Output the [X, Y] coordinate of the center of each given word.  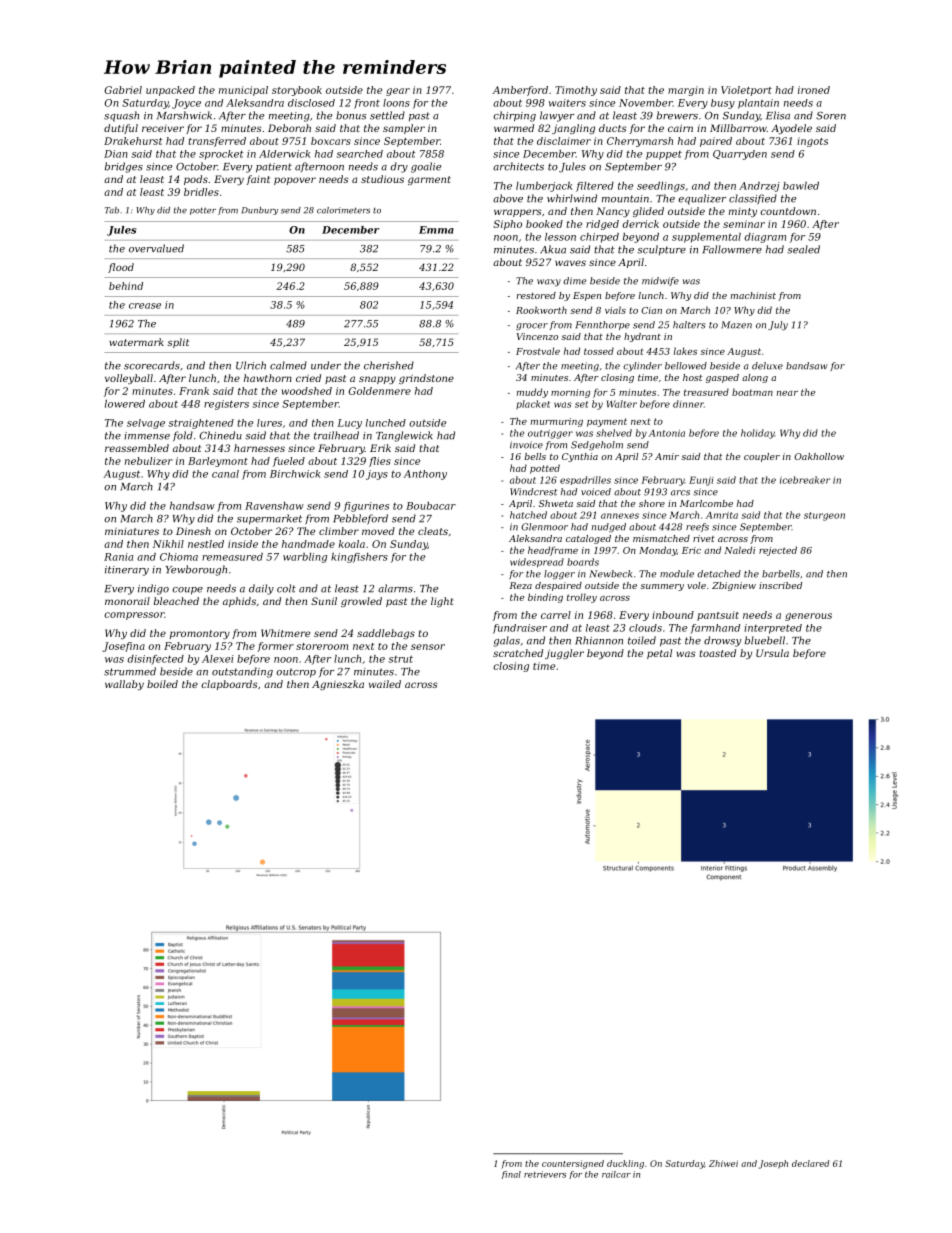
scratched [518, 653]
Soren [831, 116]
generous [808, 617]
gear [398, 92]
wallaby [124, 685]
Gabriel [123, 90]
